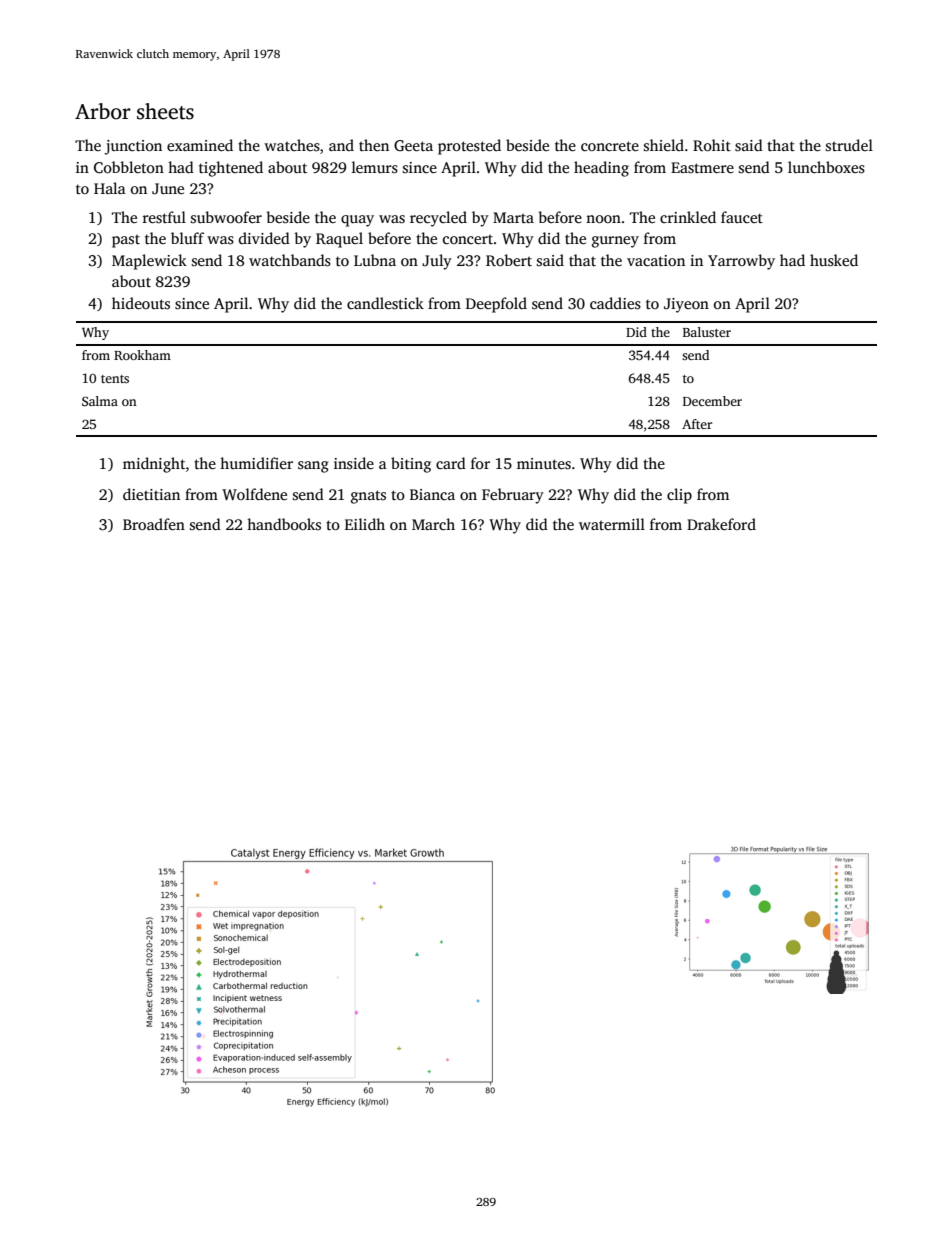 The height and width of the screenshot is (1233, 952). What do you see at coordinates (612, 524) in the screenshot?
I see `watermill` at bounding box center [612, 524].
